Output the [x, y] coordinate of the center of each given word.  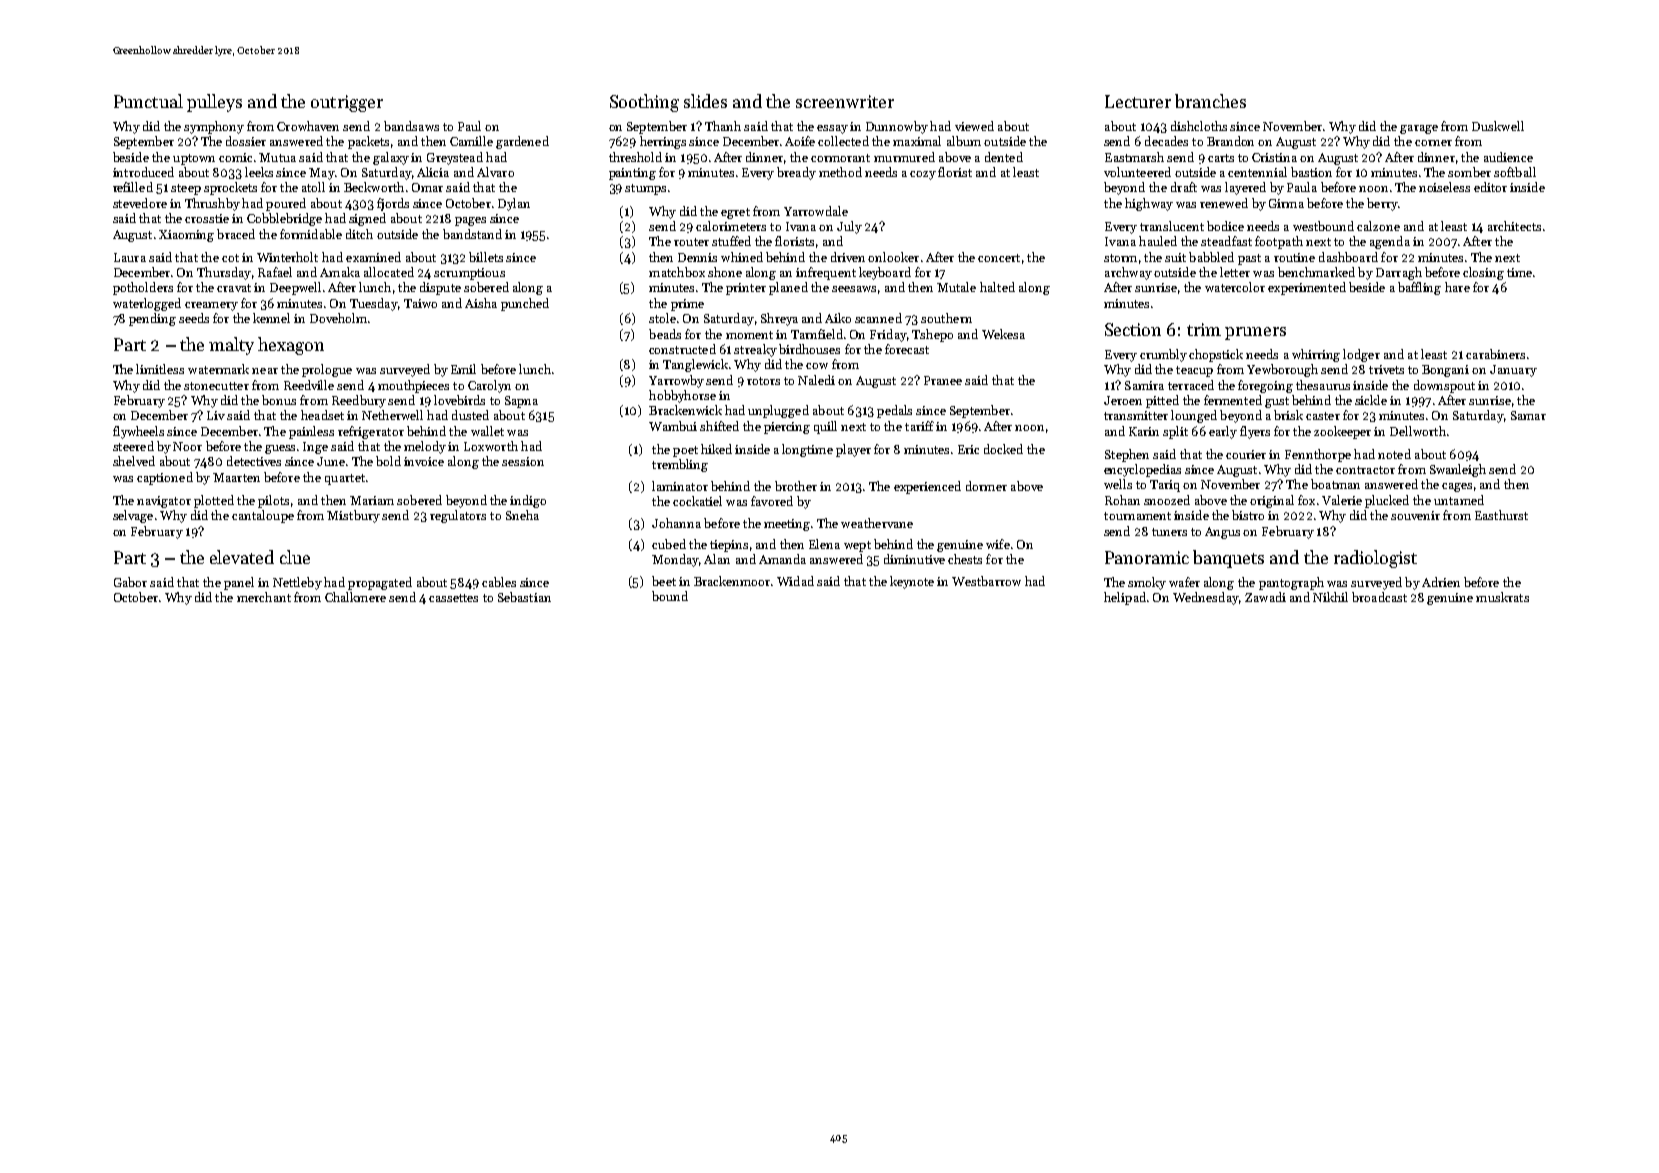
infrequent [826, 273]
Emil [463, 369]
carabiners [1495, 354]
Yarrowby [676, 381]
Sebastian [524, 597]
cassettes [453, 598]
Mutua [277, 157]
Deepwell [295, 288]
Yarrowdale [816, 211]
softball [1515, 172]
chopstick [1216, 355]
